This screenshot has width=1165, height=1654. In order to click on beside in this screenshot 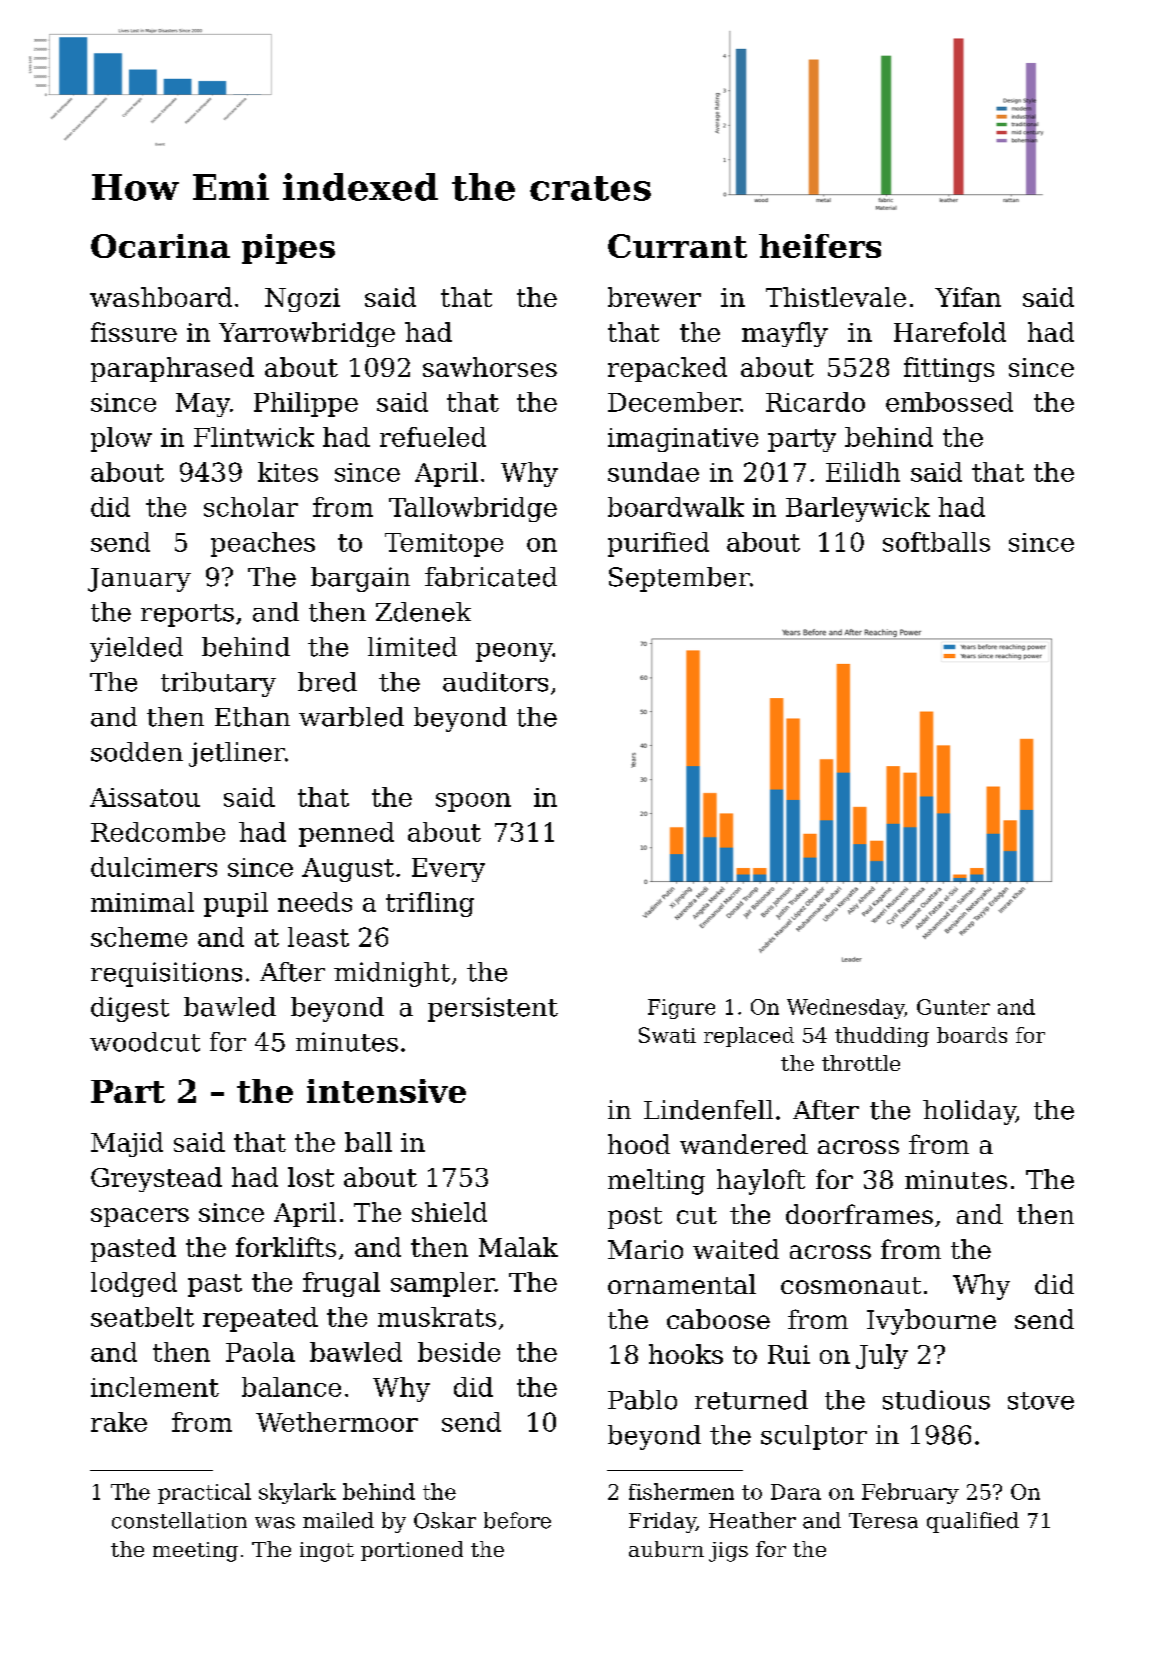, I will do `click(459, 1352)`.
